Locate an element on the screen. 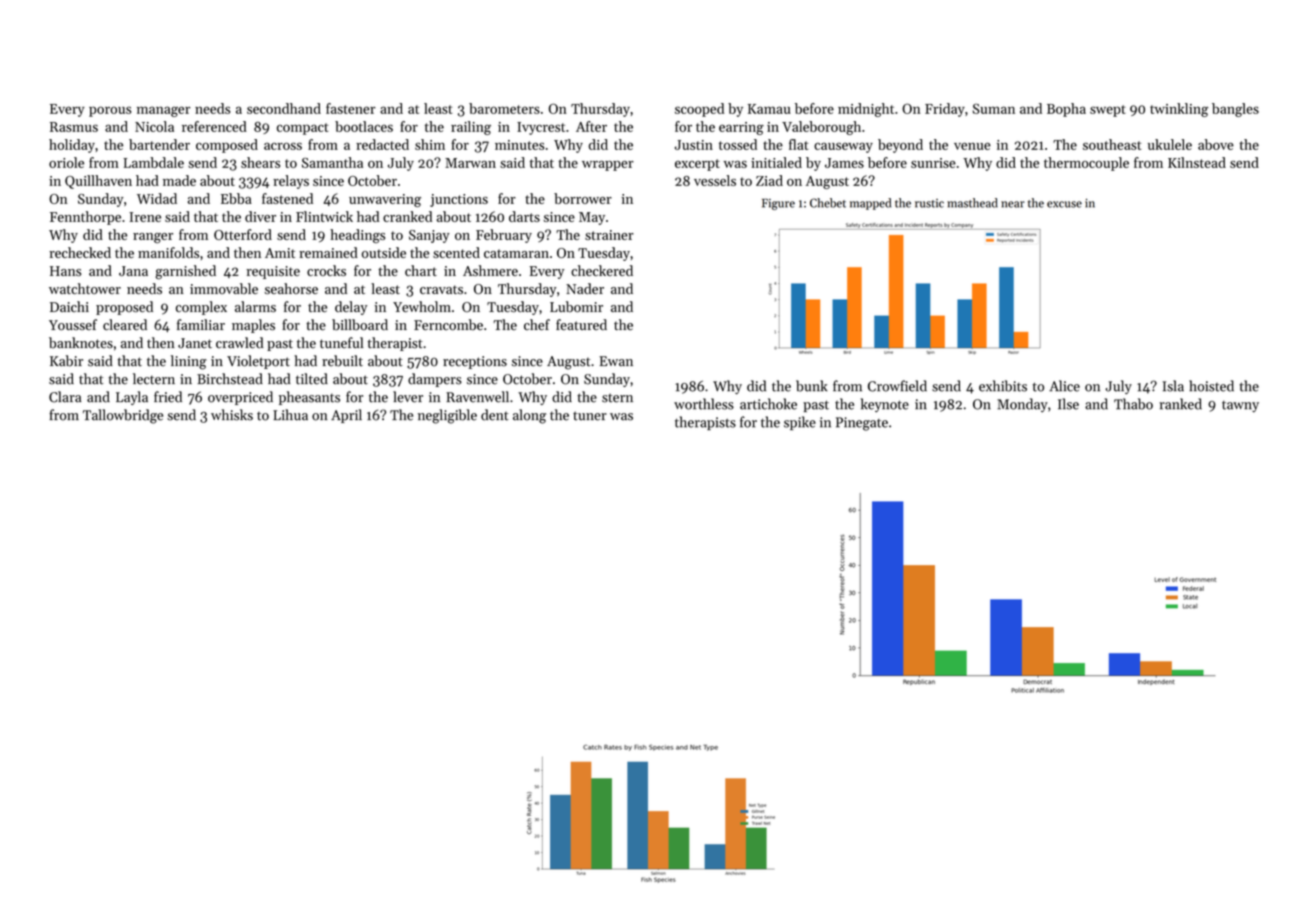  near is located at coordinates (1013, 204).
